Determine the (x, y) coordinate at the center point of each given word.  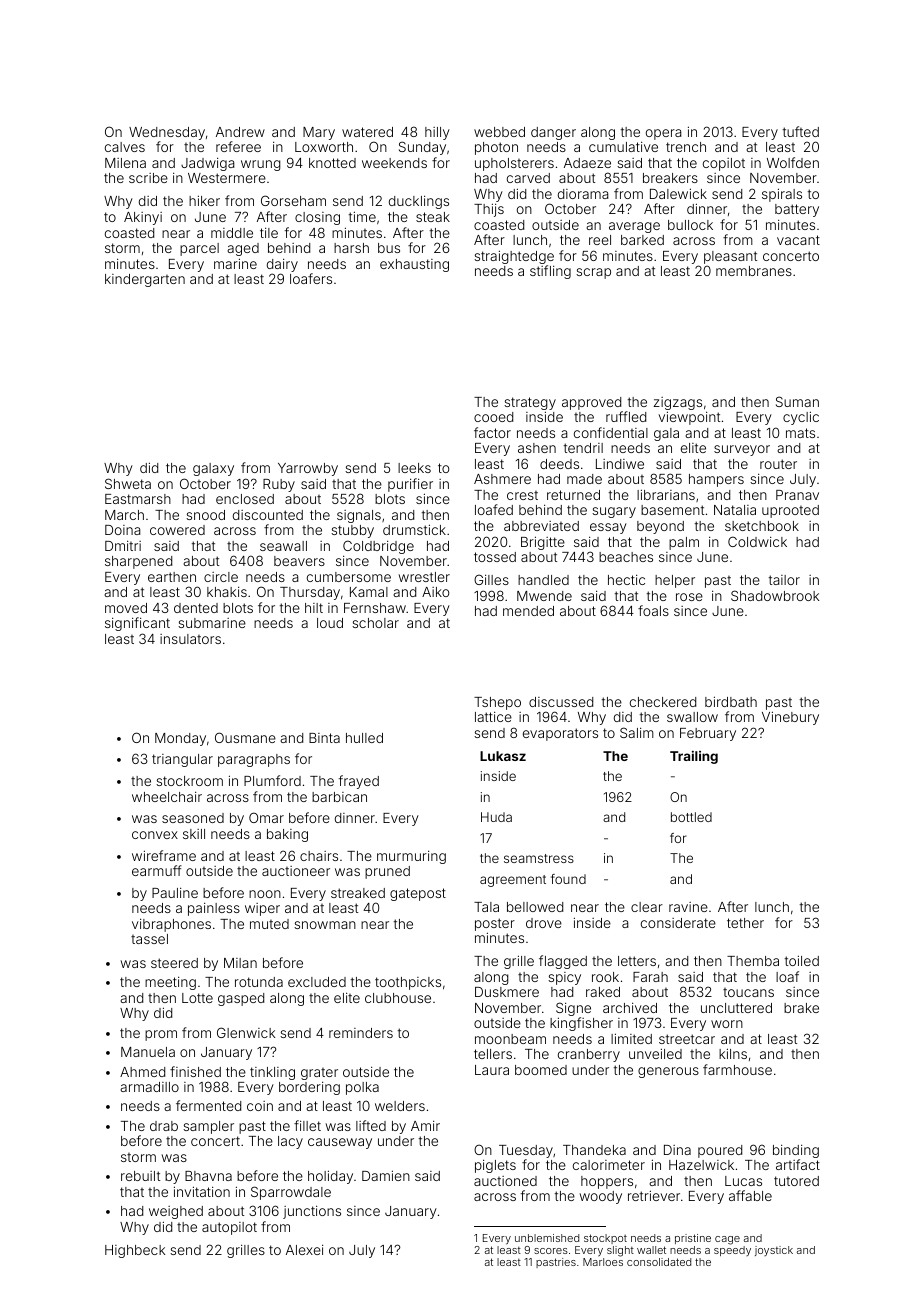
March (124, 515)
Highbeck (135, 1251)
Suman (797, 401)
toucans (748, 992)
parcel (199, 249)
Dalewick (678, 193)
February (708, 734)
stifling (550, 272)
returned (573, 495)
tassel (149, 939)
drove (544, 923)
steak (433, 217)
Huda (496, 817)
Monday (180, 739)
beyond (660, 527)
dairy (282, 265)
